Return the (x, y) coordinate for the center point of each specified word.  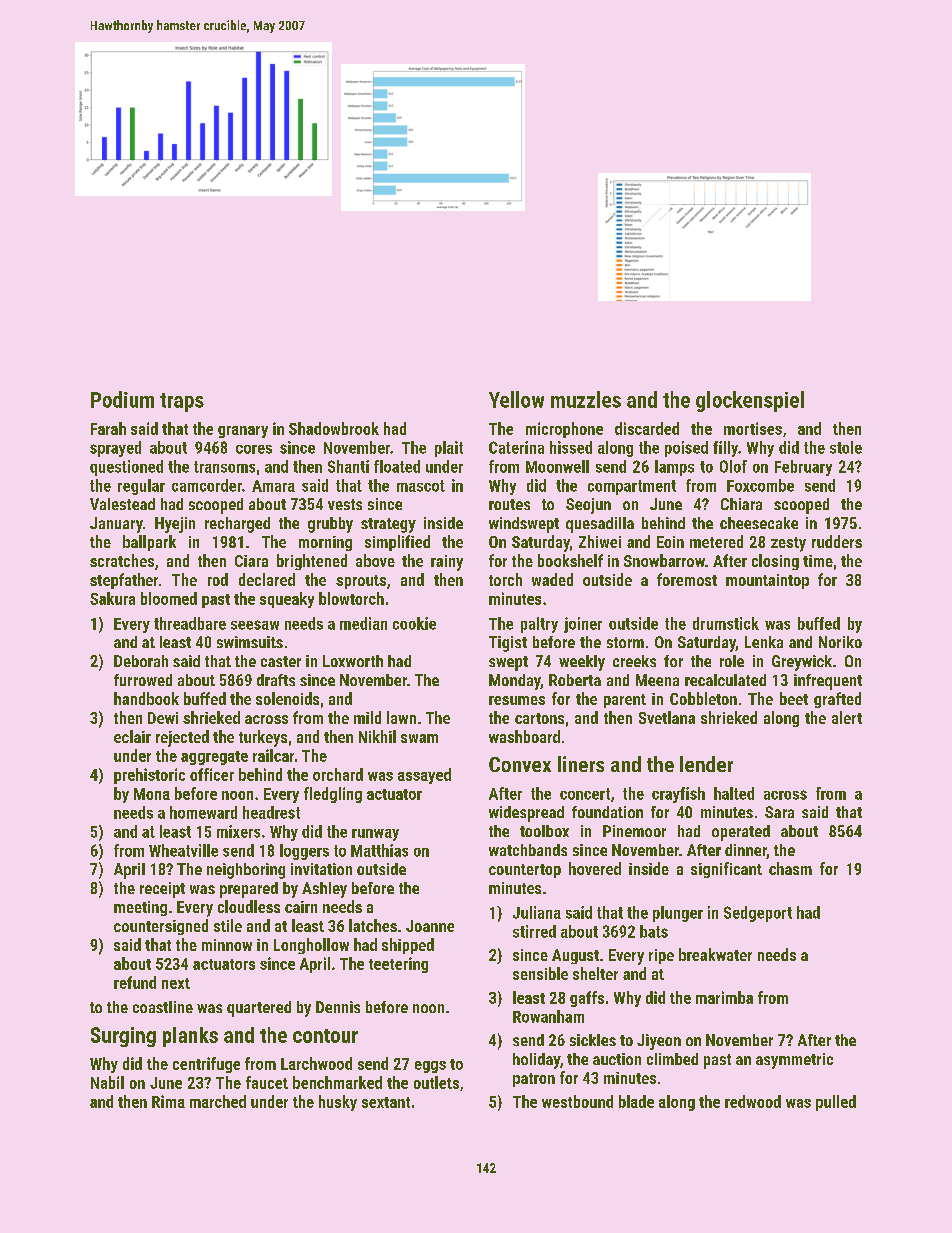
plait (449, 449)
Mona (152, 794)
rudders (837, 541)
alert (847, 717)
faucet (267, 1082)
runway (375, 835)
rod (218, 579)
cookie (414, 623)
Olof (733, 466)
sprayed (115, 449)
